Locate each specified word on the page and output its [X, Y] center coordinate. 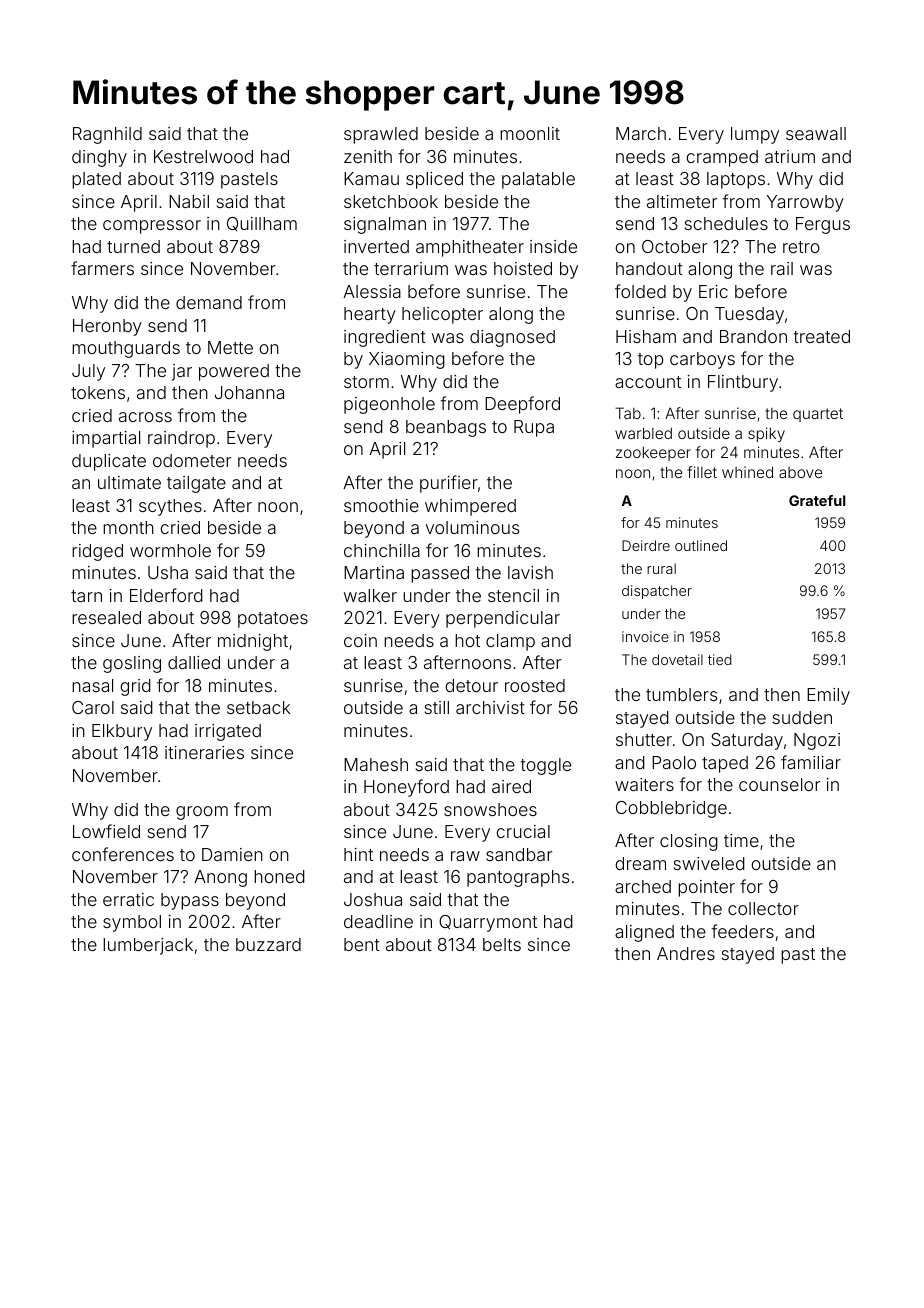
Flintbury [743, 383]
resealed [106, 617]
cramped [722, 158]
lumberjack [148, 946]
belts [502, 944]
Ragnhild [107, 135]
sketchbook [391, 201]
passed [440, 574]
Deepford [522, 405]
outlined [701, 545]
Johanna [249, 392]
